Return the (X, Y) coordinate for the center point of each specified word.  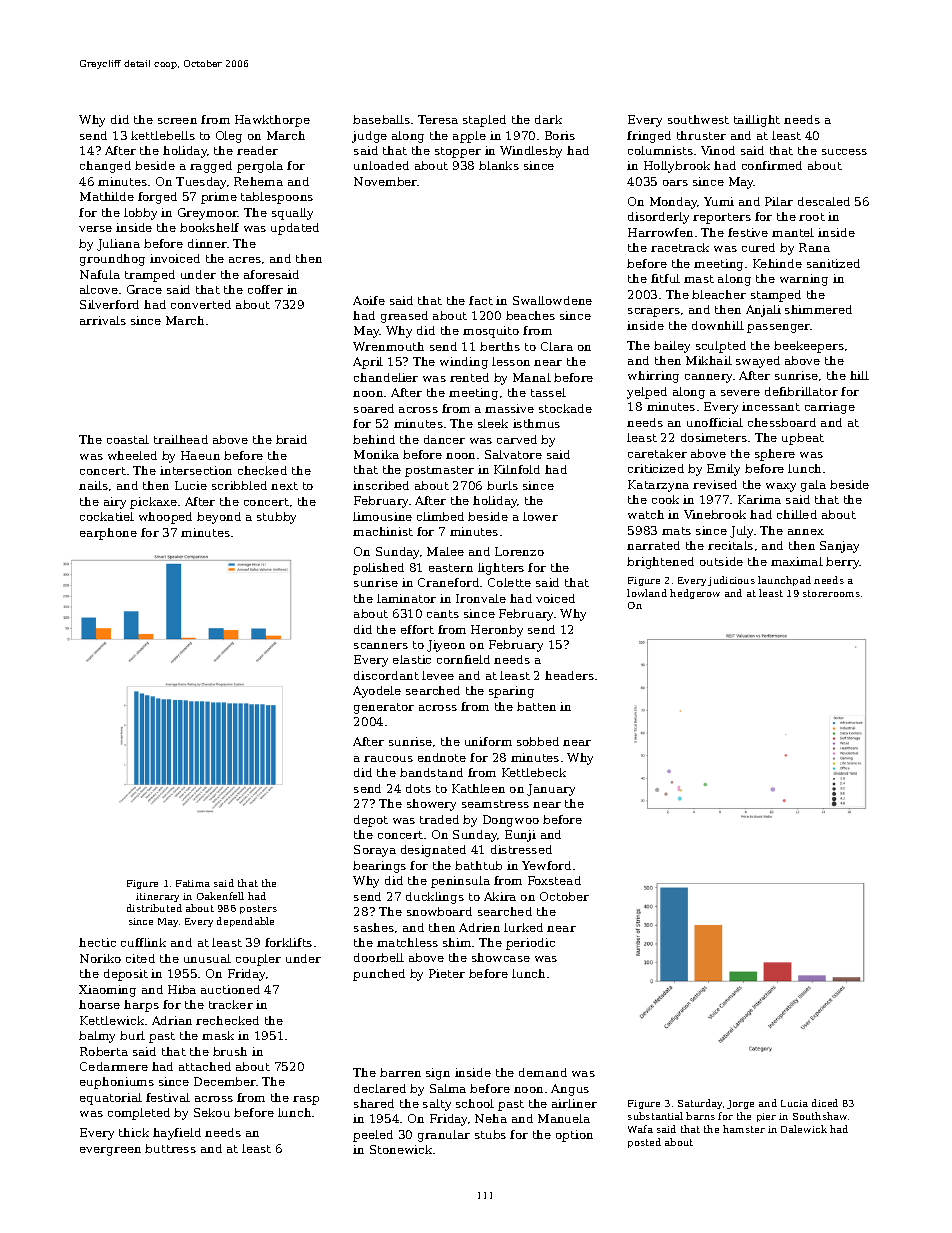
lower (540, 516)
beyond (219, 518)
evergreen (110, 1151)
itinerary (157, 897)
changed (105, 167)
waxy (781, 487)
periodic (530, 944)
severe (740, 393)
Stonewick (401, 1149)
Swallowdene (552, 300)
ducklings (435, 898)
